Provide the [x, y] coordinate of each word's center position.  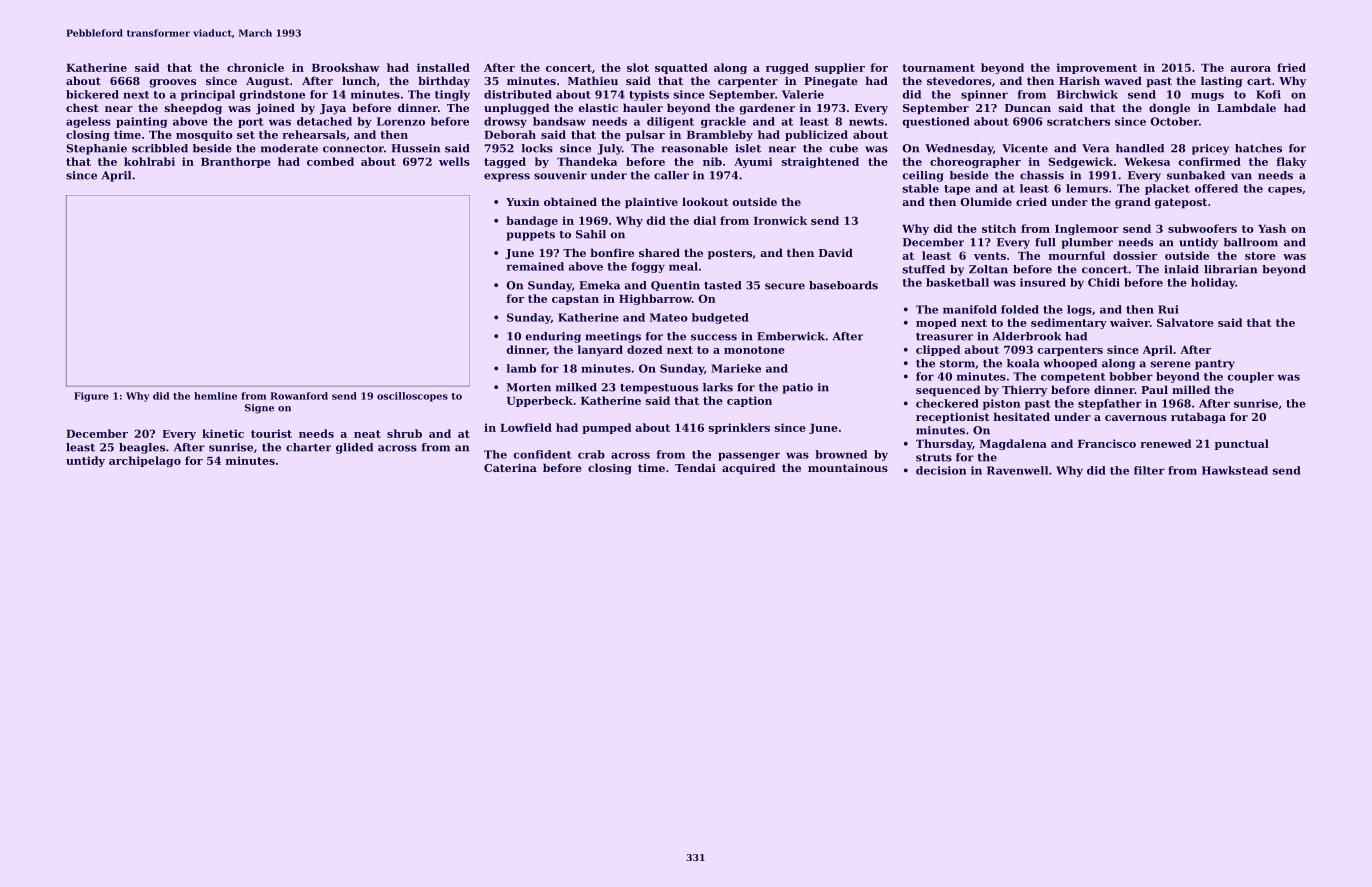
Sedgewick [1081, 162]
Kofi [1268, 94]
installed [443, 67]
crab [591, 454]
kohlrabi [149, 161]
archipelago [145, 461]
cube [843, 148]
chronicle [255, 67]
